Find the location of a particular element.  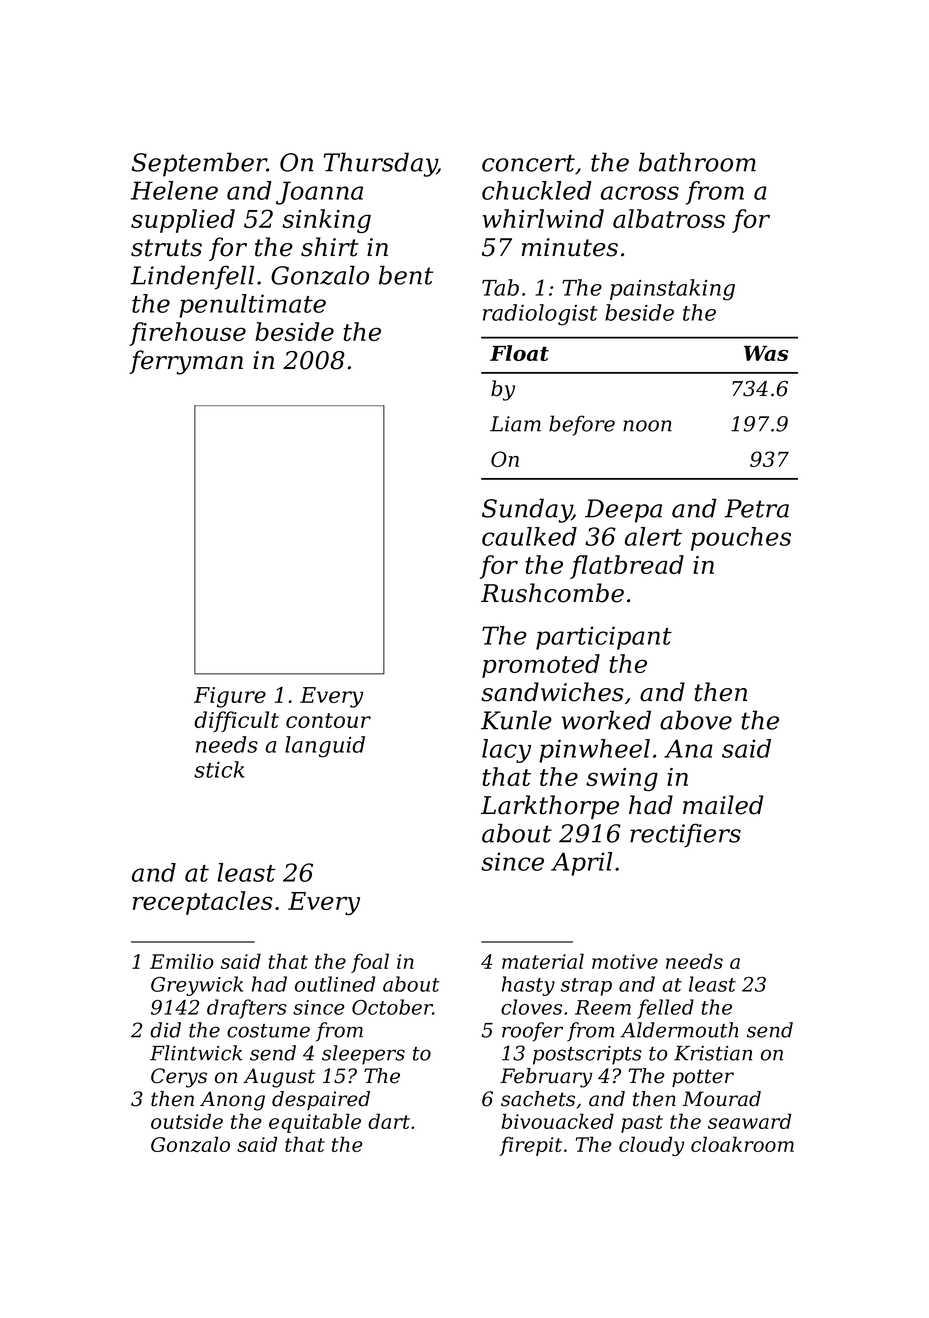

bent is located at coordinates (406, 275).
